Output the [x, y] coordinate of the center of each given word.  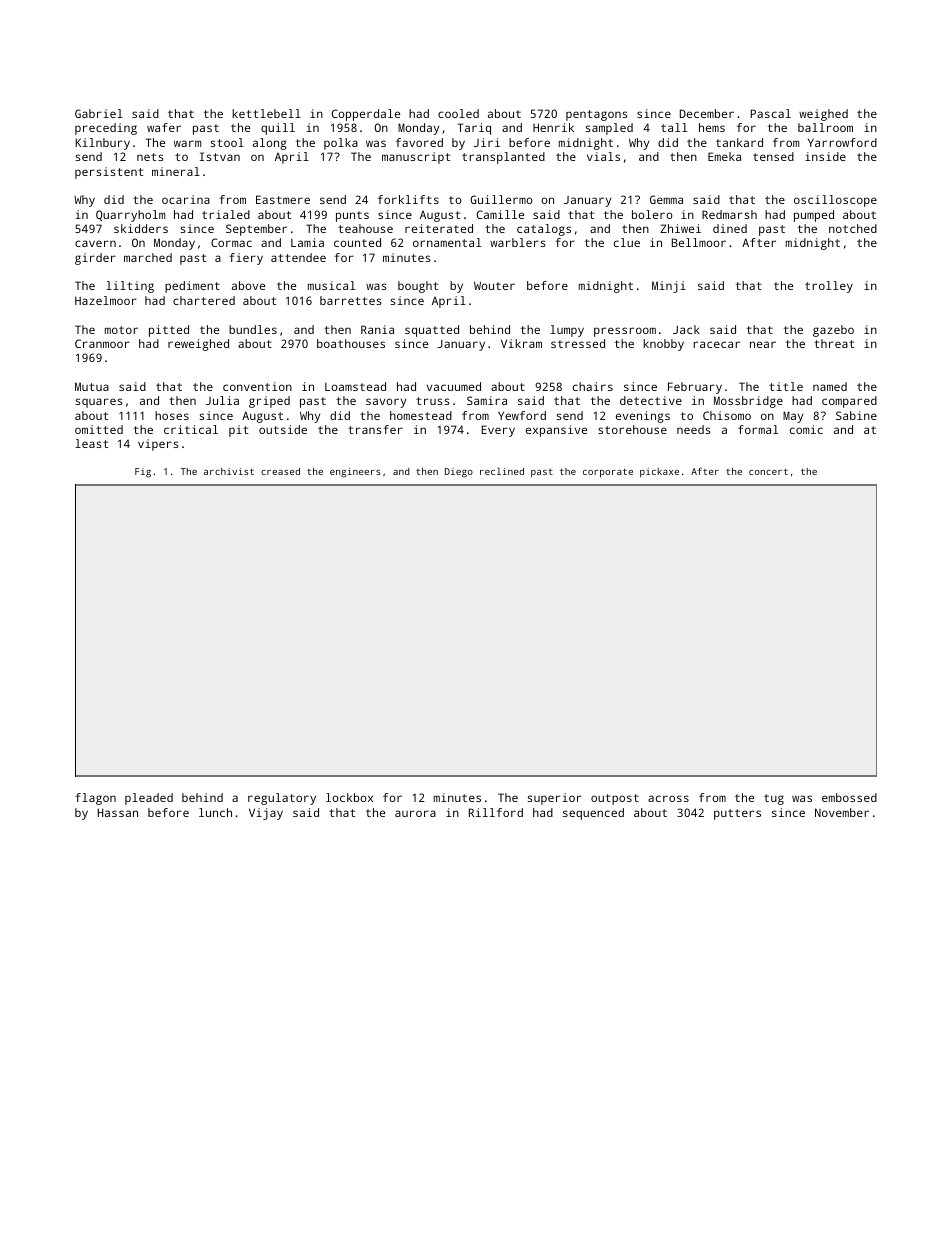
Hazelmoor [106, 300]
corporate [608, 472]
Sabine [856, 415]
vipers [158, 445]
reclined [502, 471]
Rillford [496, 812]
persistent [109, 173]
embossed [849, 797]
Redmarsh [729, 214]
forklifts [408, 199]
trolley [829, 287]
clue [627, 242]
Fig [143, 473]
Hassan [118, 812]
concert [768, 471]
